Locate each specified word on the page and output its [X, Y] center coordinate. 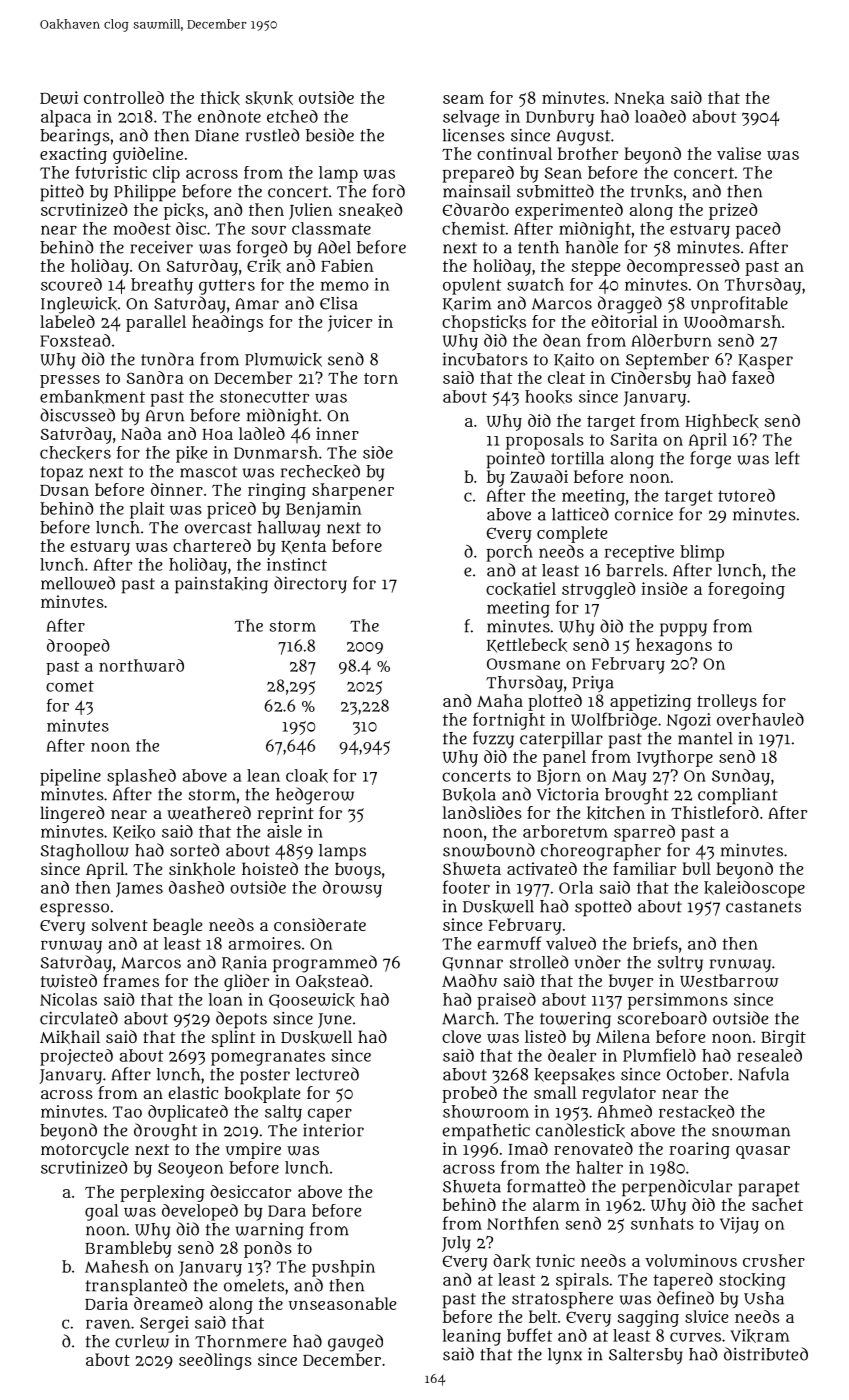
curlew [142, 1341]
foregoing [746, 590]
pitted [62, 193]
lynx [565, 1356]
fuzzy [493, 739]
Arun [164, 416]
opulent [472, 286]
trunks [657, 192]
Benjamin [323, 510]
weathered [209, 813]
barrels [635, 570]
